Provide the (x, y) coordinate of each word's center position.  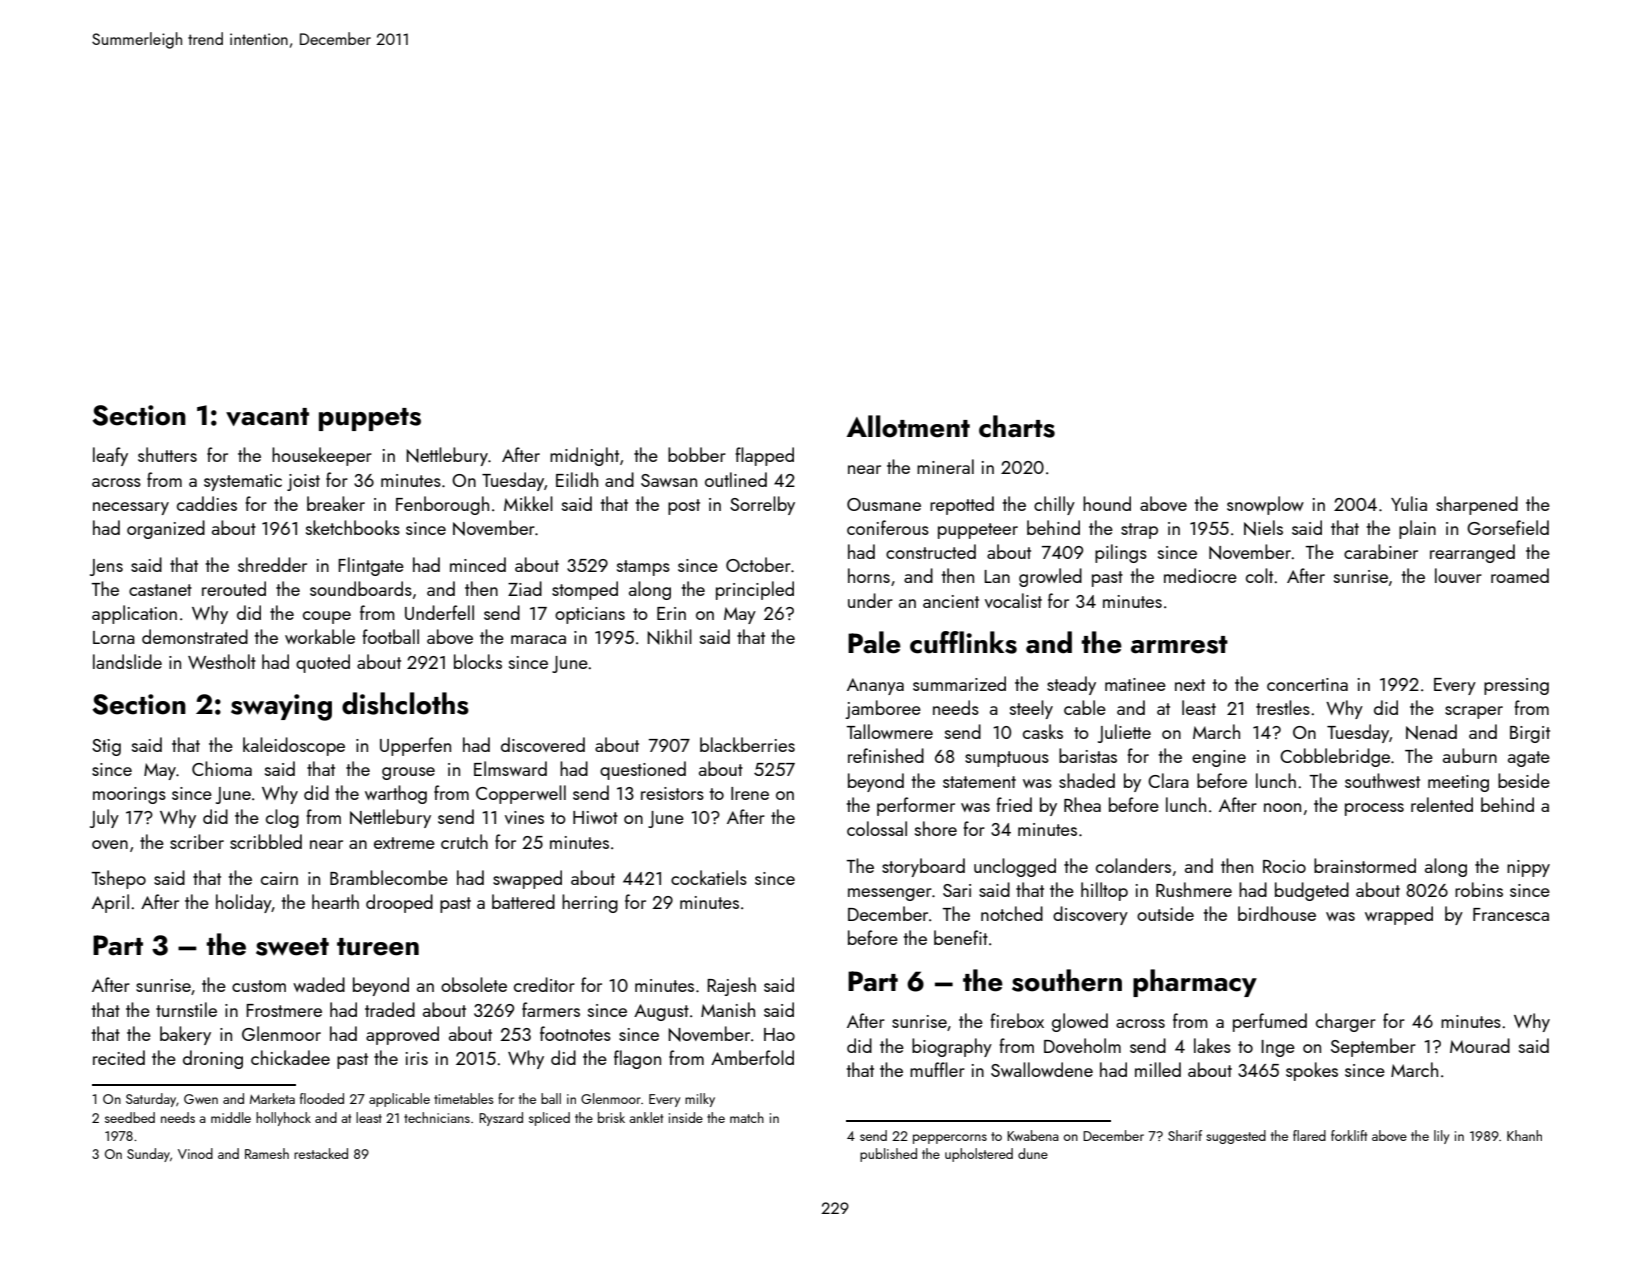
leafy (110, 456)
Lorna (114, 637)
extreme (404, 843)
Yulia (1409, 503)
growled (1050, 577)
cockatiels (709, 877)
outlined (736, 479)
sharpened (1477, 505)
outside (1165, 913)
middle (231, 1117)
